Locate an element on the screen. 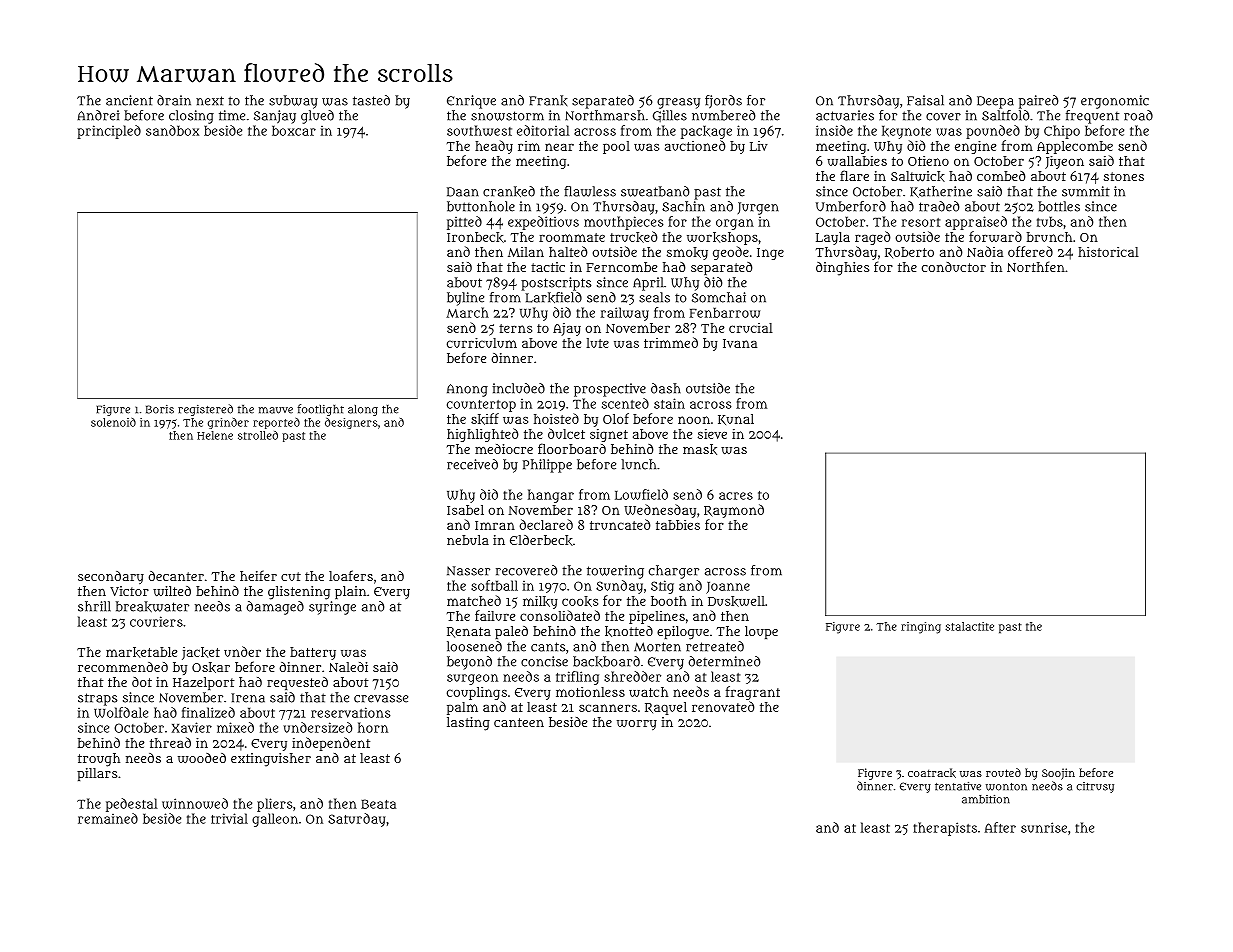 The image size is (1233, 952). paired is located at coordinates (1038, 102).
